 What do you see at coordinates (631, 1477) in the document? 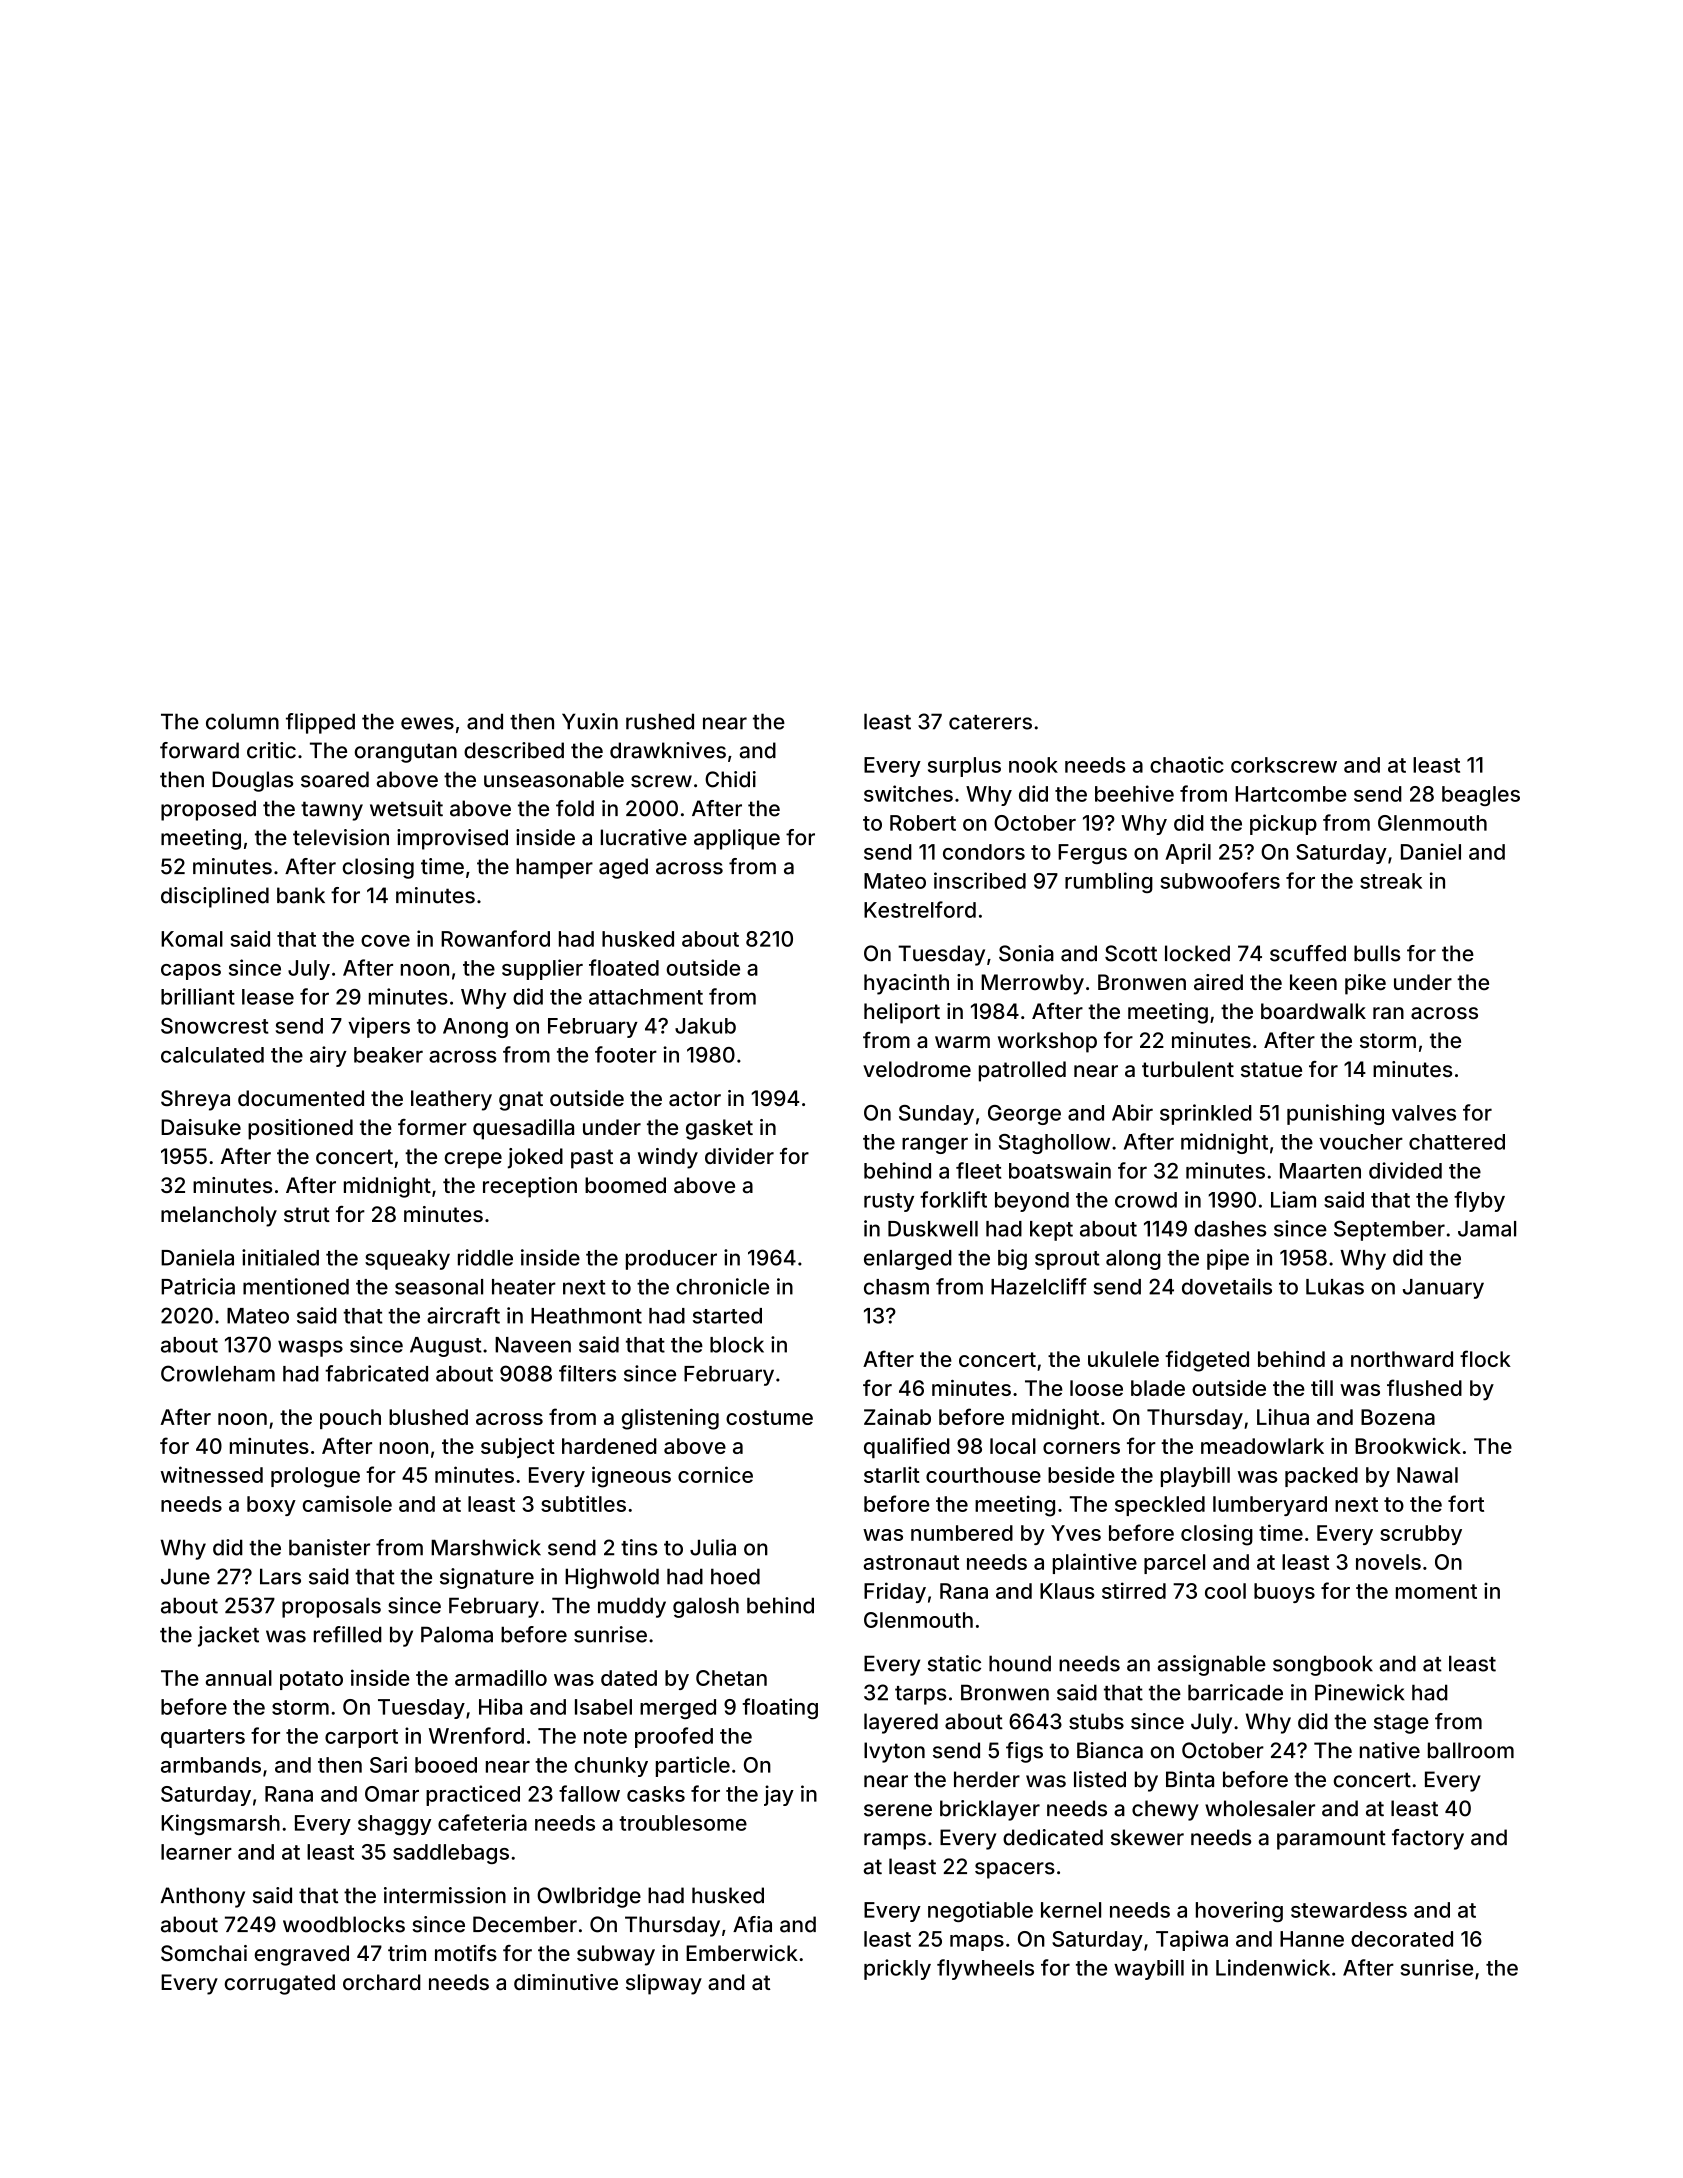
I see `igneous` at bounding box center [631, 1477].
